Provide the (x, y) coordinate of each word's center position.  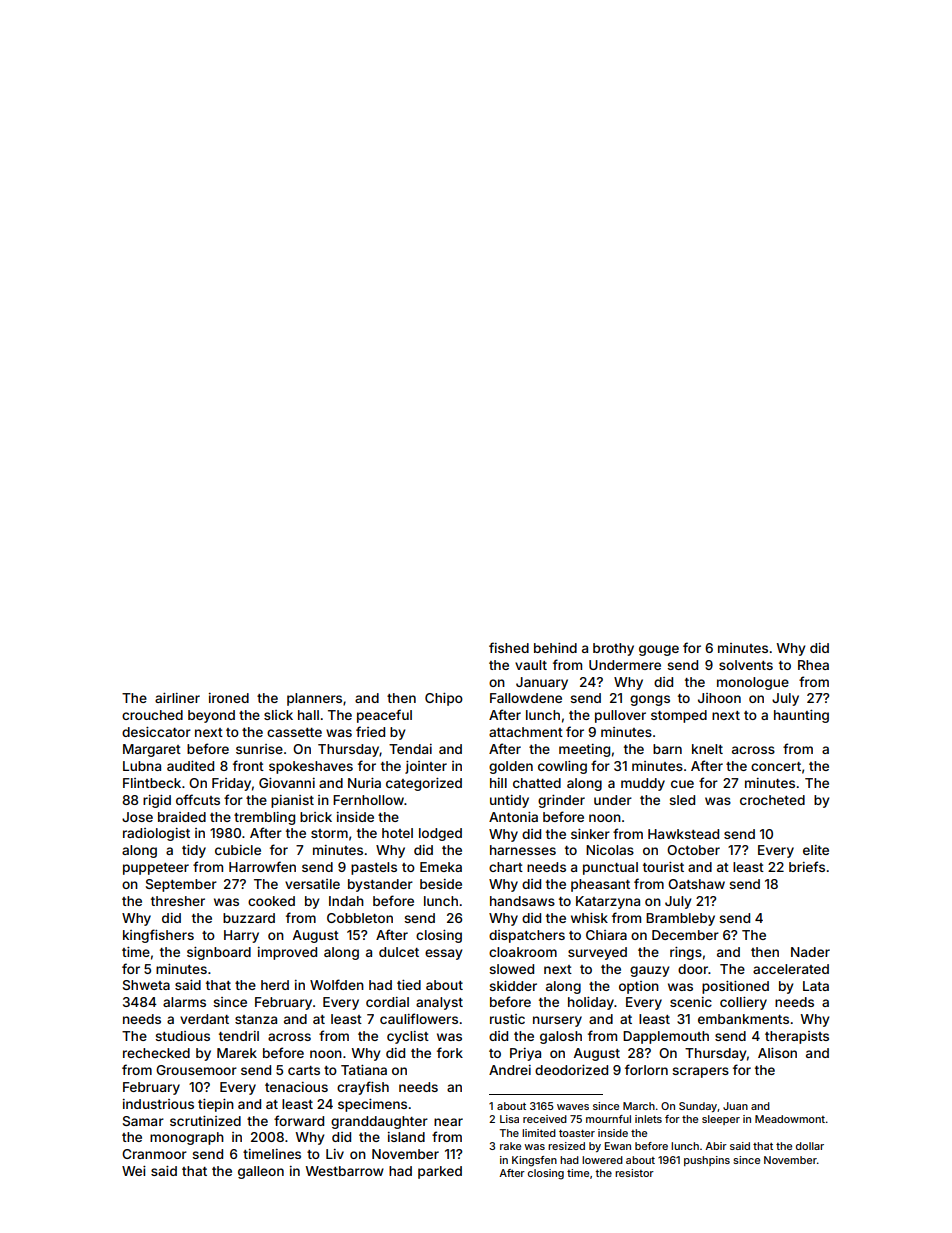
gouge (659, 650)
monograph (187, 1138)
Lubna (142, 766)
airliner (177, 698)
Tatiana (364, 1070)
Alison (777, 1053)
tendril (239, 1036)
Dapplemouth (666, 1037)
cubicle (238, 850)
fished (509, 647)
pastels (374, 868)
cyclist (408, 1037)
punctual (610, 868)
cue (682, 784)
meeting (584, 750)
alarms (184, 1002)
